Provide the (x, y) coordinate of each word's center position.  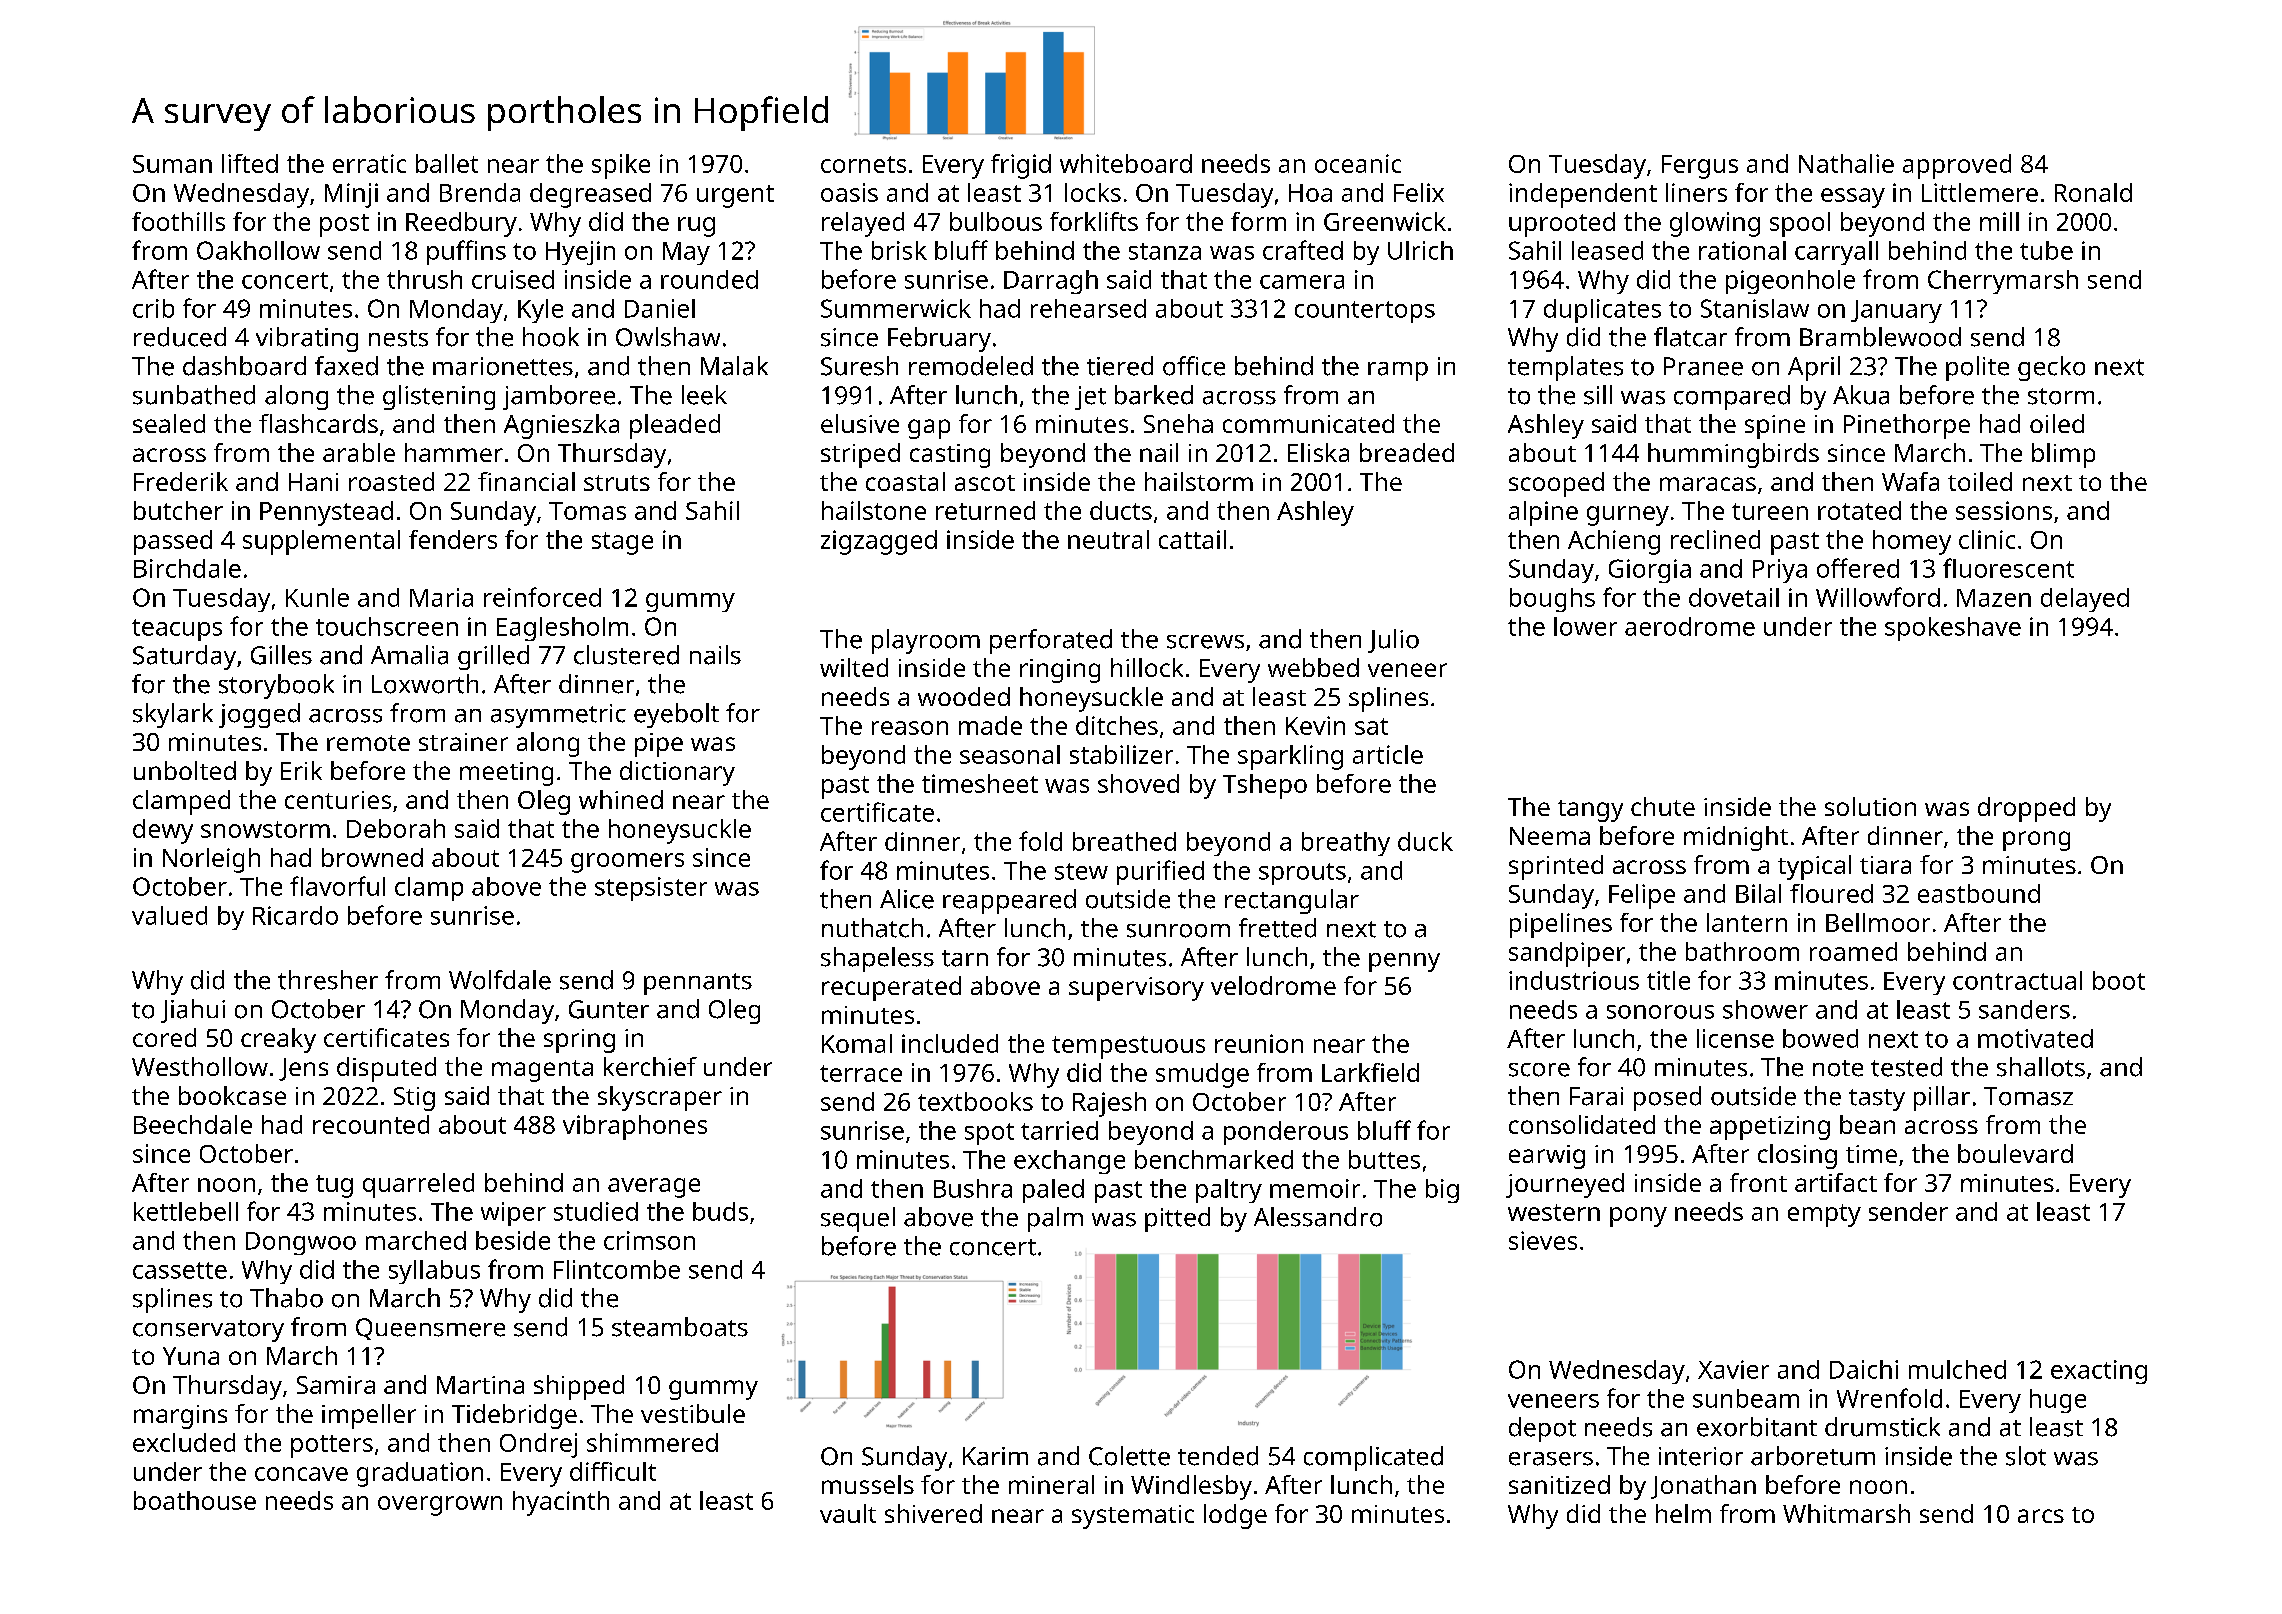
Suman (172, 164)
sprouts (1302, 874)
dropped (2026, 809)
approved (1957, 166)
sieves (1543, 1240)
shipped (579, 1387)
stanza (1165, 251)
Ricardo (295, 915)
